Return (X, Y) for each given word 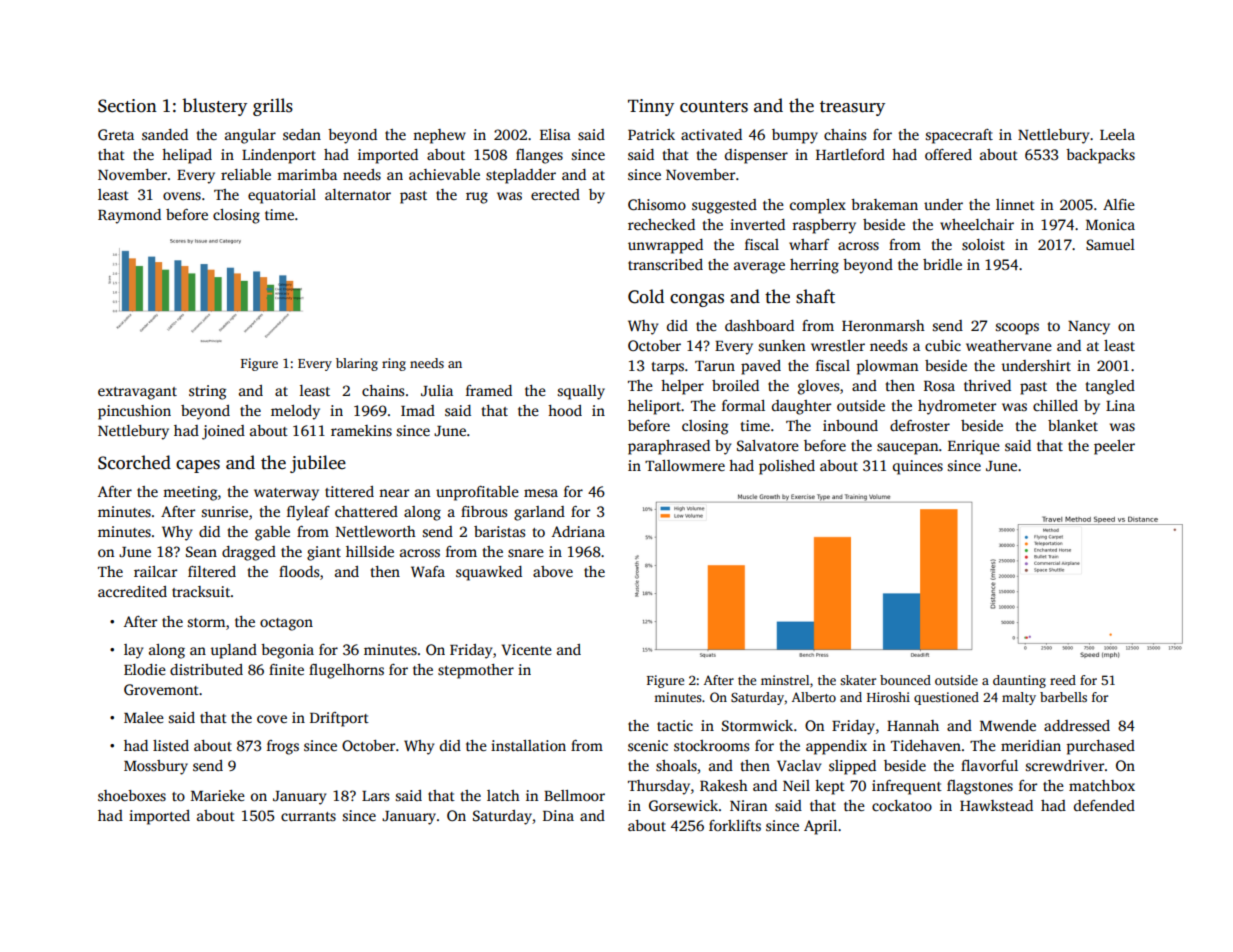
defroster (920, 425)
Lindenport (279, 156)
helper (682, 387)
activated (711, 134)
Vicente (526, 649)
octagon (286, 624)
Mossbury (156, 767)
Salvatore (768, 445)
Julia (437, 390)
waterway (286, 494)
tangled (1110, 387)
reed (1063, 680)
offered (948, 154)
